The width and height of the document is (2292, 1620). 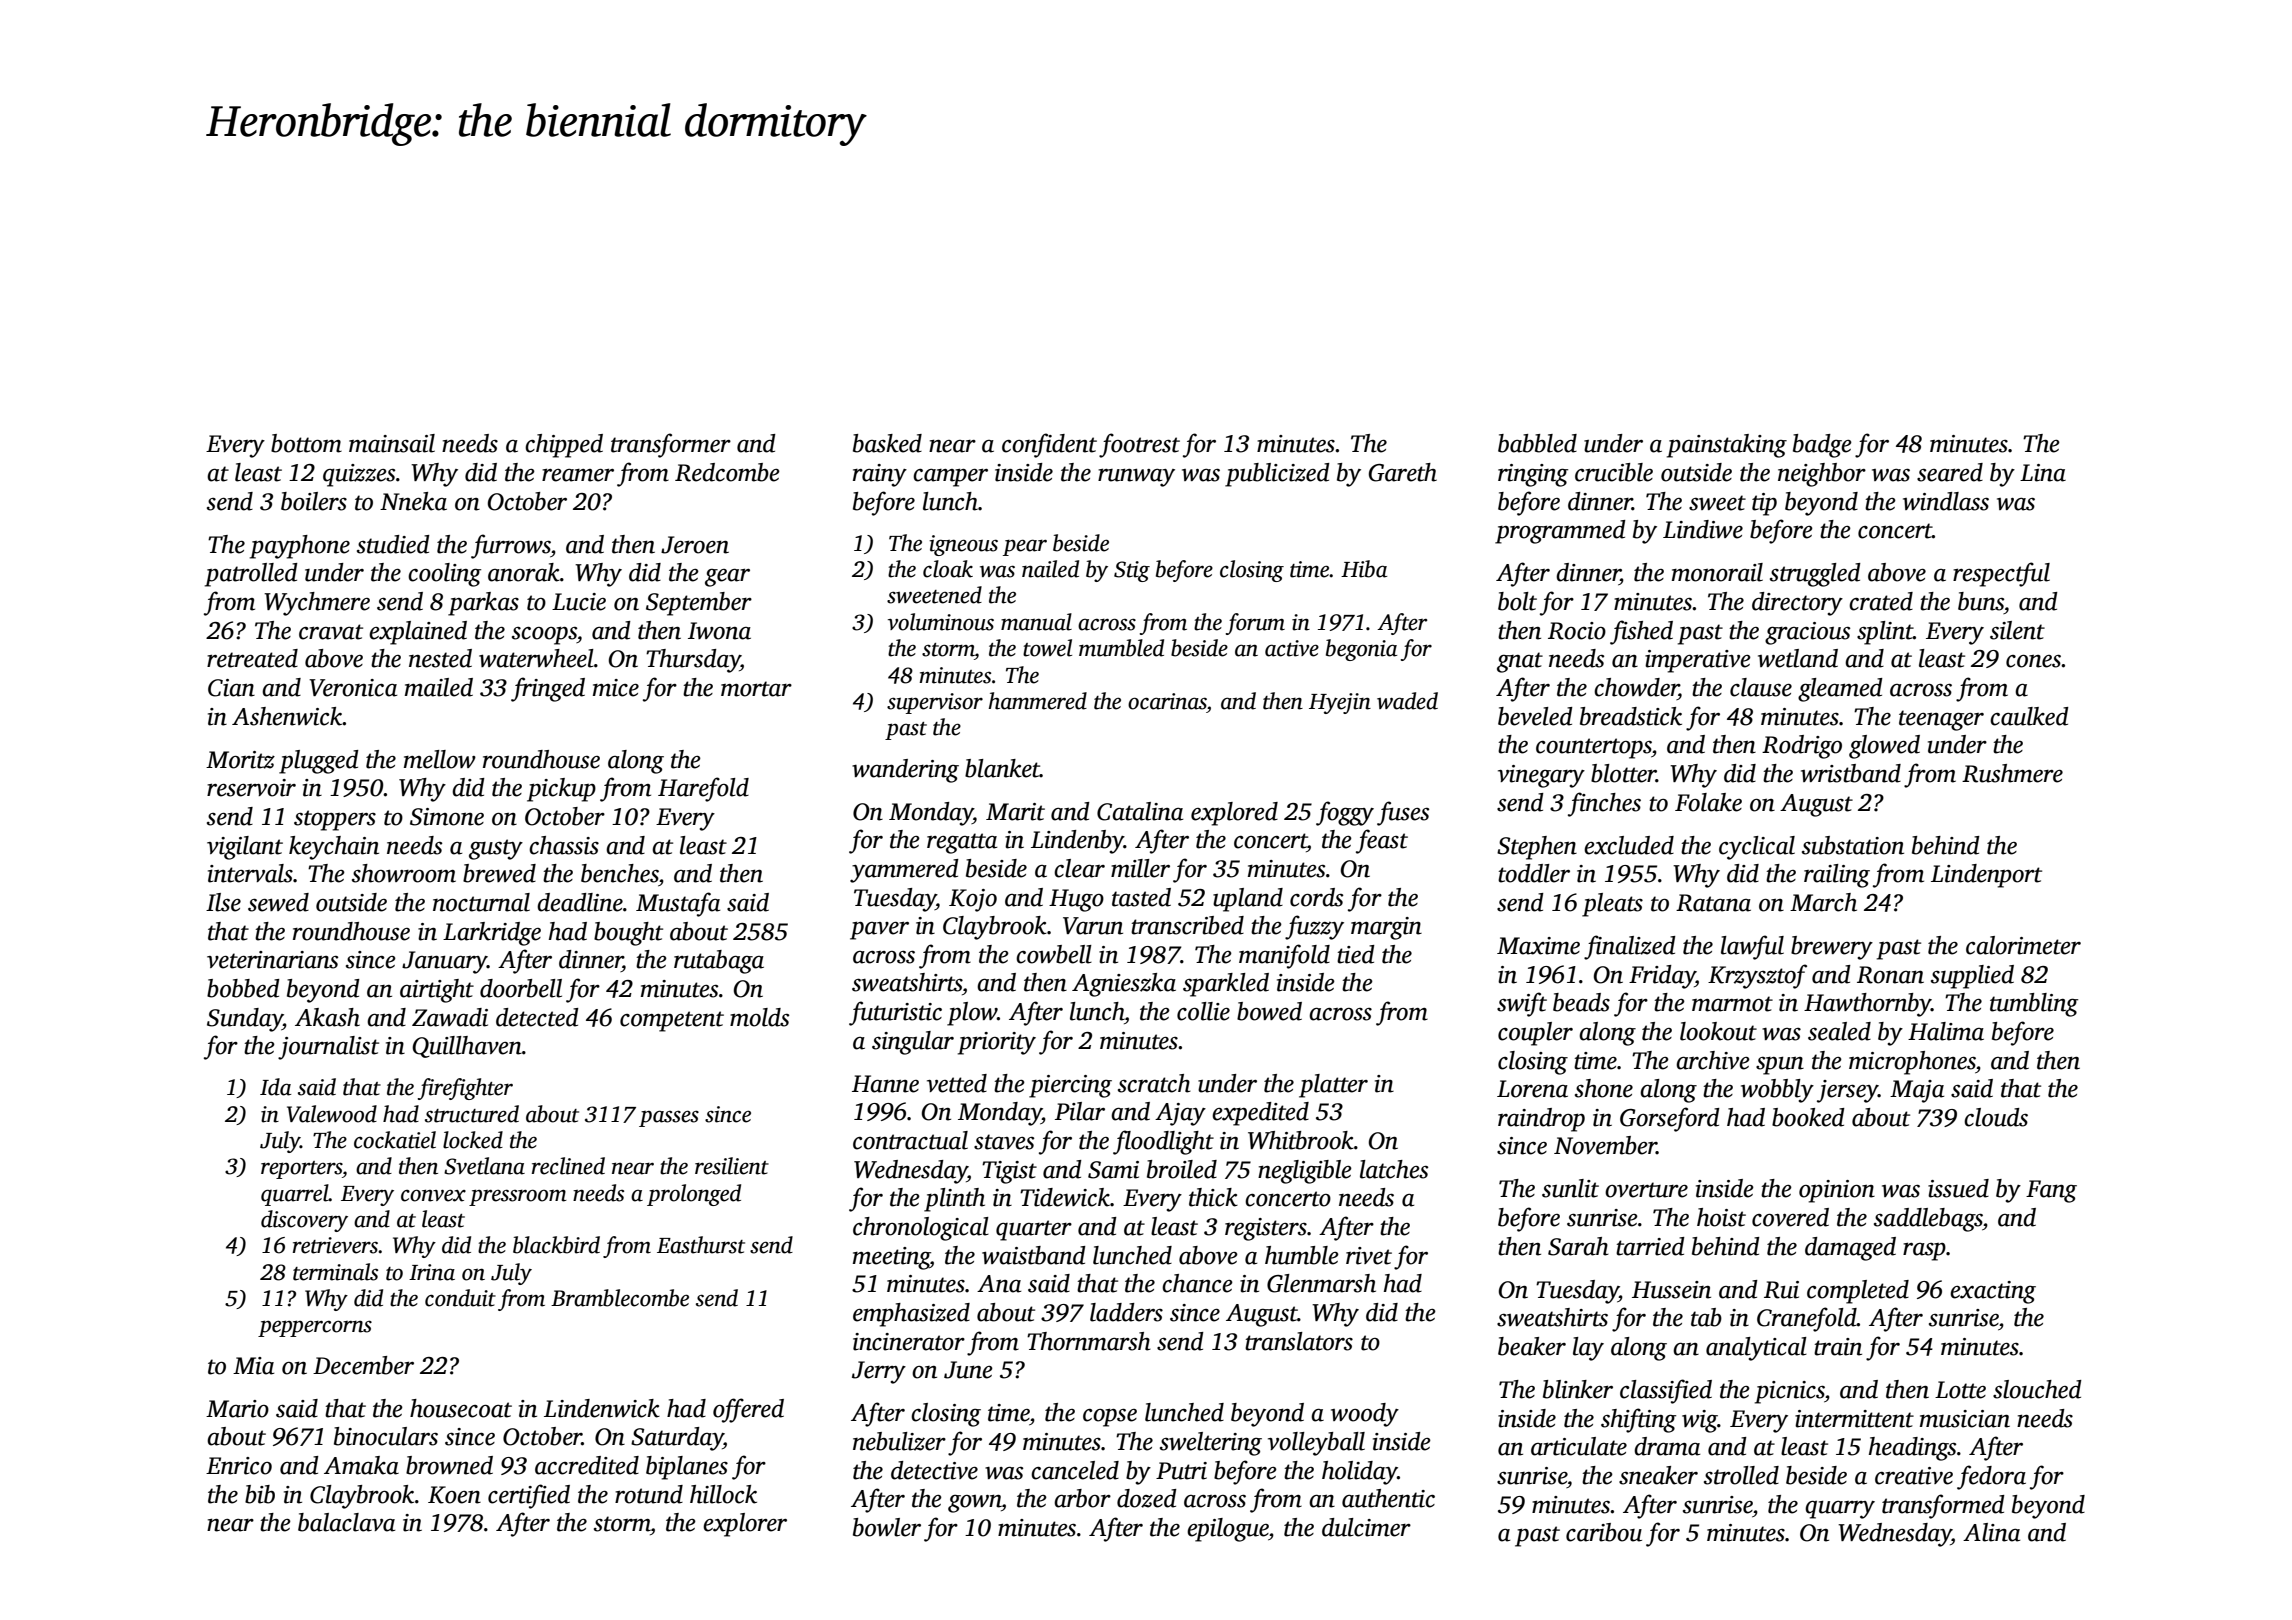 What do you see at coordinates (1604, 1532) in the document?
I see `caribou` at bounding box center [1604, 1532].
